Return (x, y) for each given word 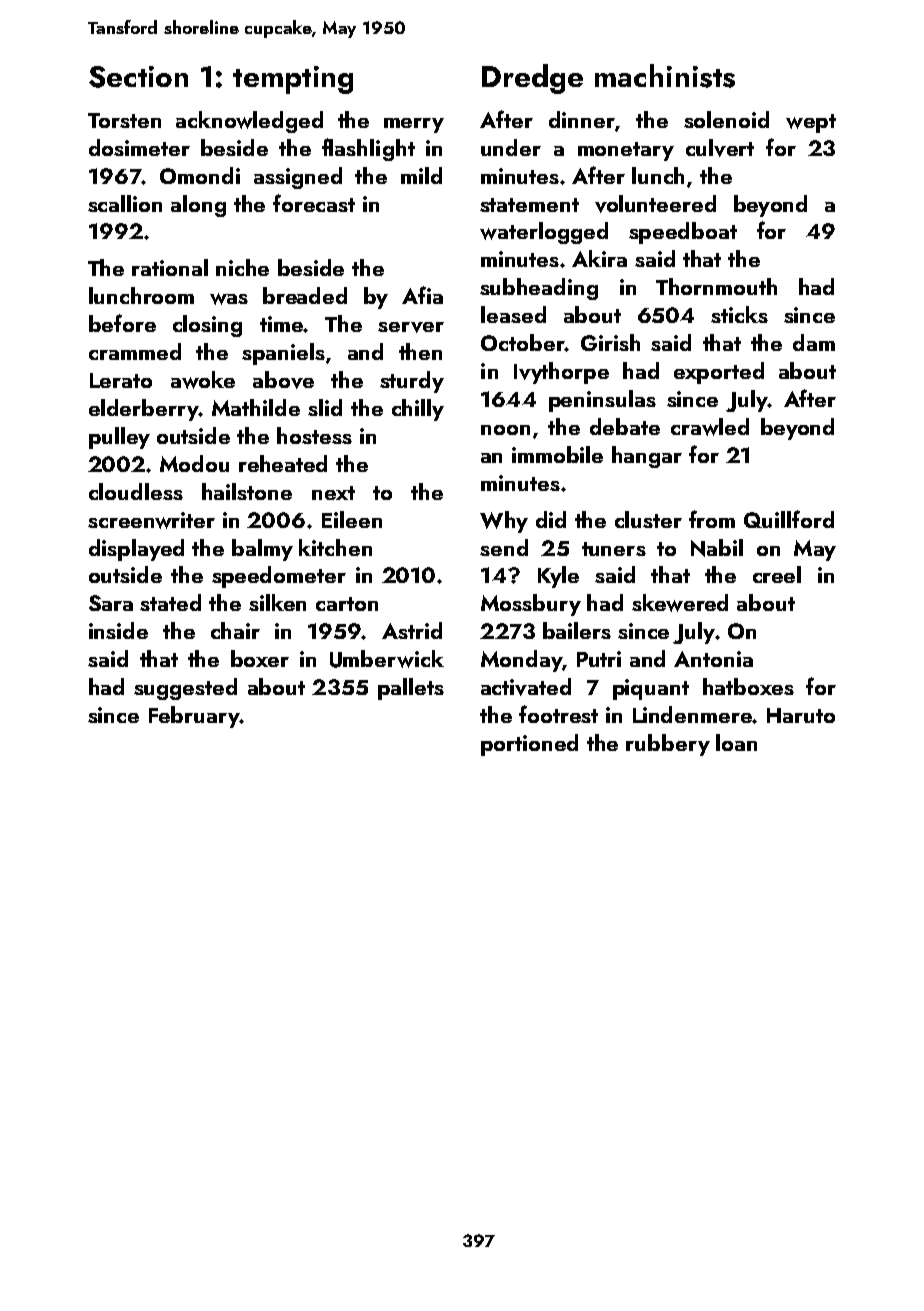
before (122, 323)
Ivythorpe (561, 373)
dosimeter (139, 147)
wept (811, 123)
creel (777, 574)
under (511, 147)
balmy (262, 550)
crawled (710, 427)
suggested (185, 689)
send (504, 547)
